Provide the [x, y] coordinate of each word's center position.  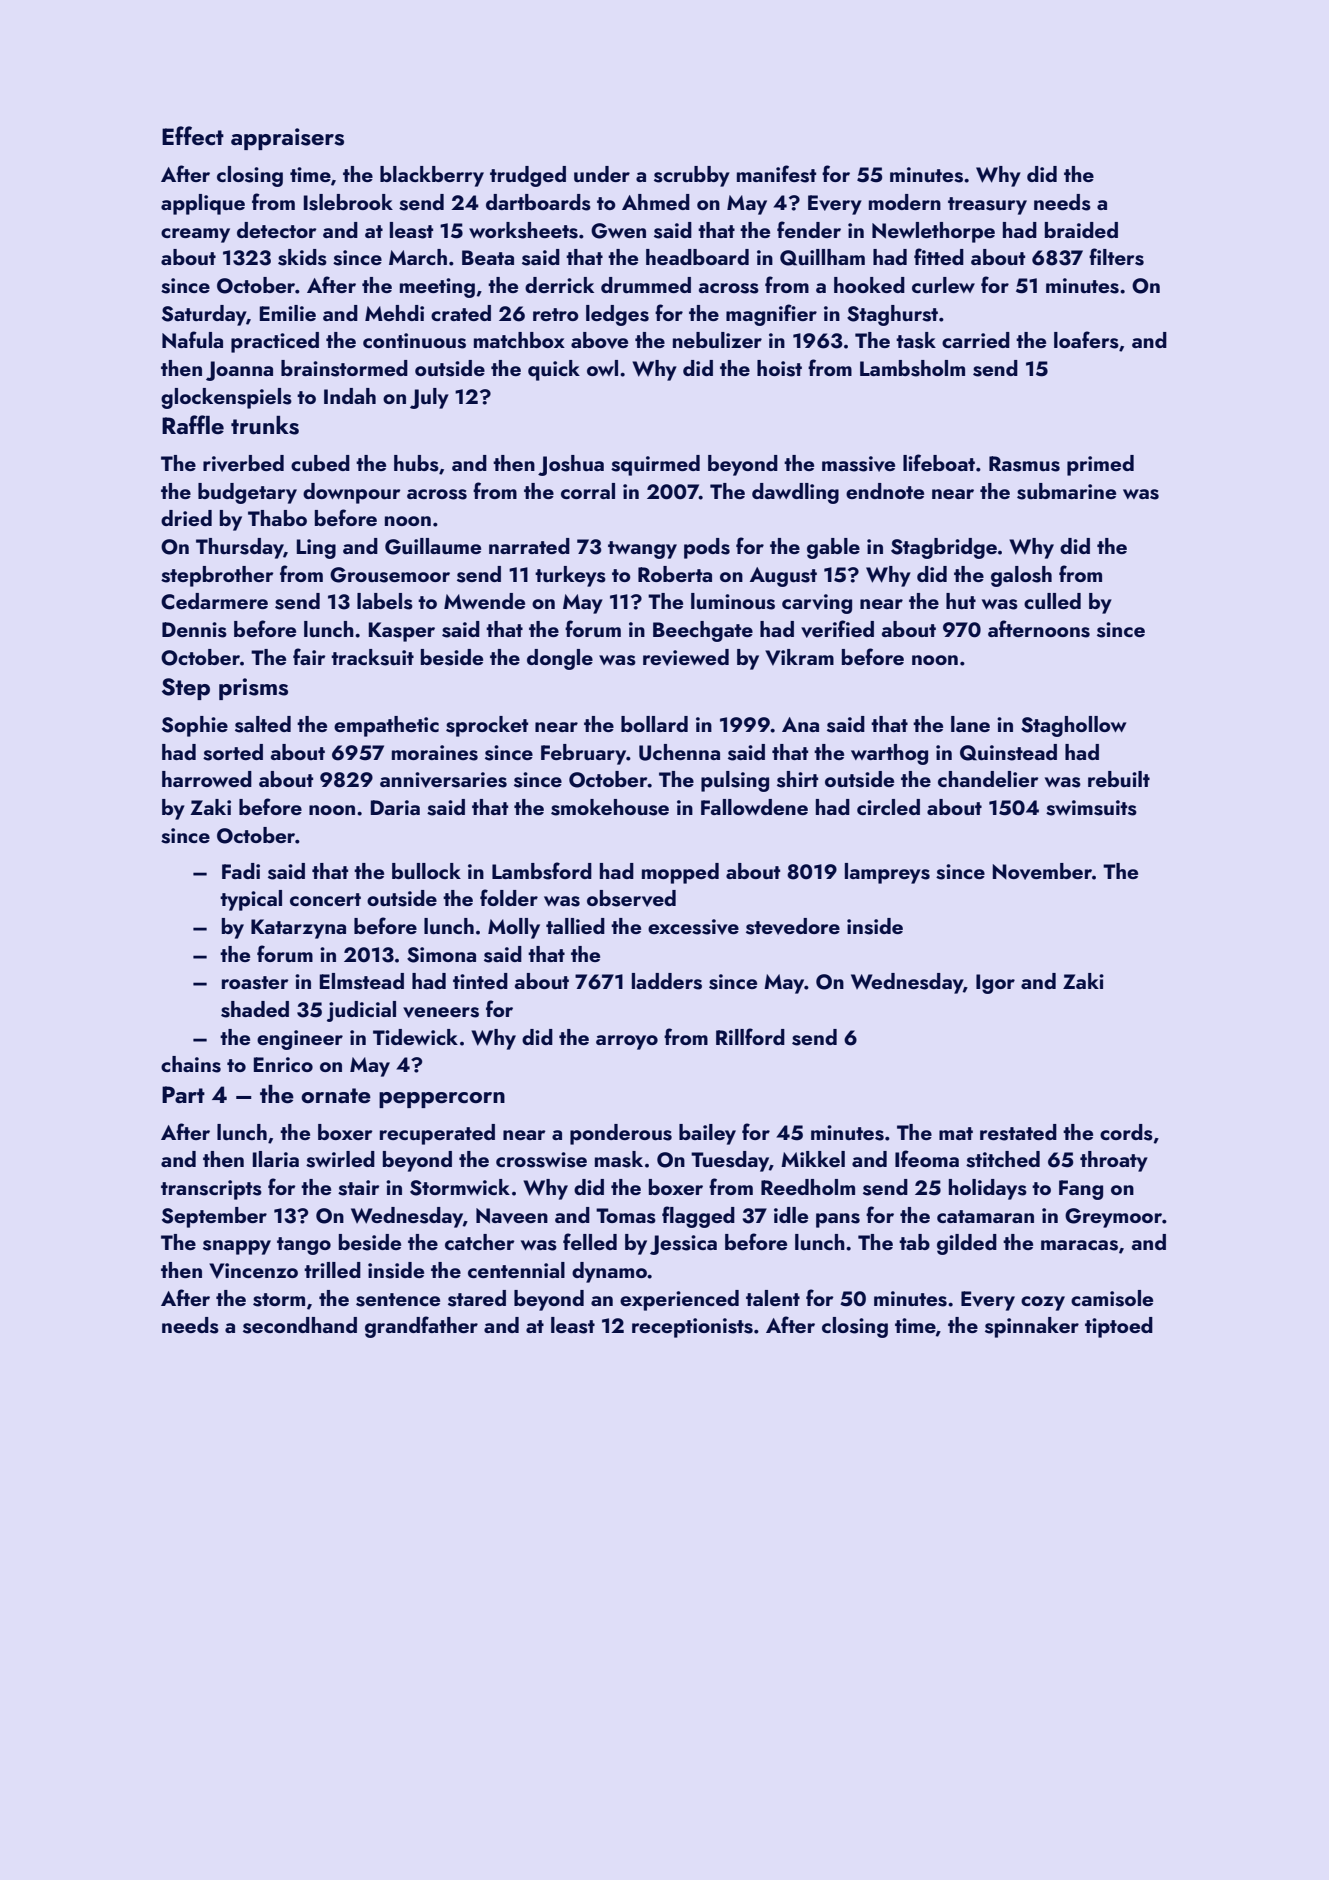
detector [277, 230]
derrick [559, 285]
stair [359, 1188]
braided [1081, 230]
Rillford [750, 1036]
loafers [1086, 340]
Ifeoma [927, 1158]
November [1042, 871]
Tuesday [730, 1161]
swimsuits [1091, 808]
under [602, 174]
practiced [275, 342]
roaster [255, 983]
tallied [575, 926]
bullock [426, 871]
